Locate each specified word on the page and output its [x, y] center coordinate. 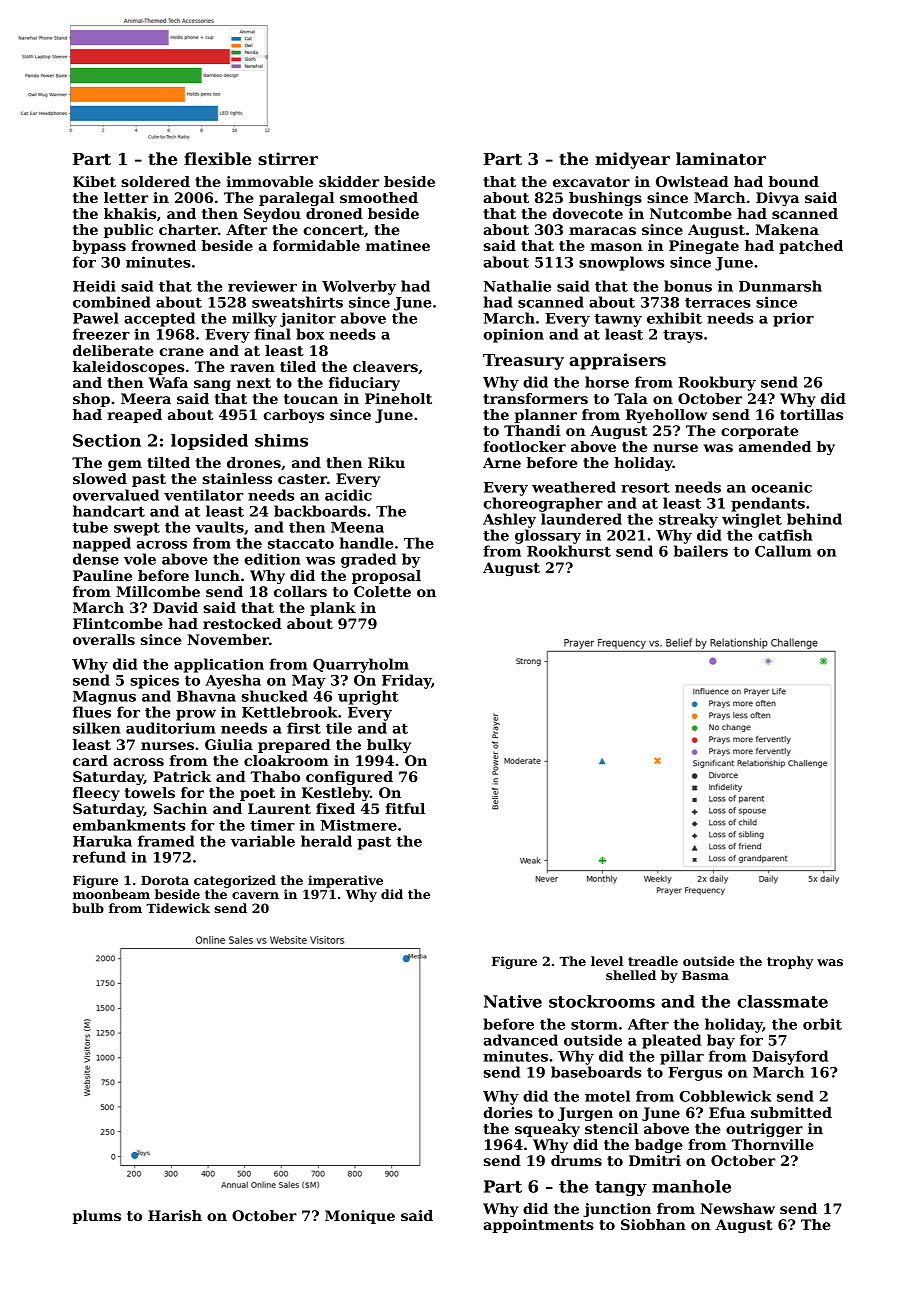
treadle [653, 961]
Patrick [182, 776]
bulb [88, 908]
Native [513, 1001]
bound [794, 181]
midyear [632, 160]
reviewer [262, 286]
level [607, 961]
